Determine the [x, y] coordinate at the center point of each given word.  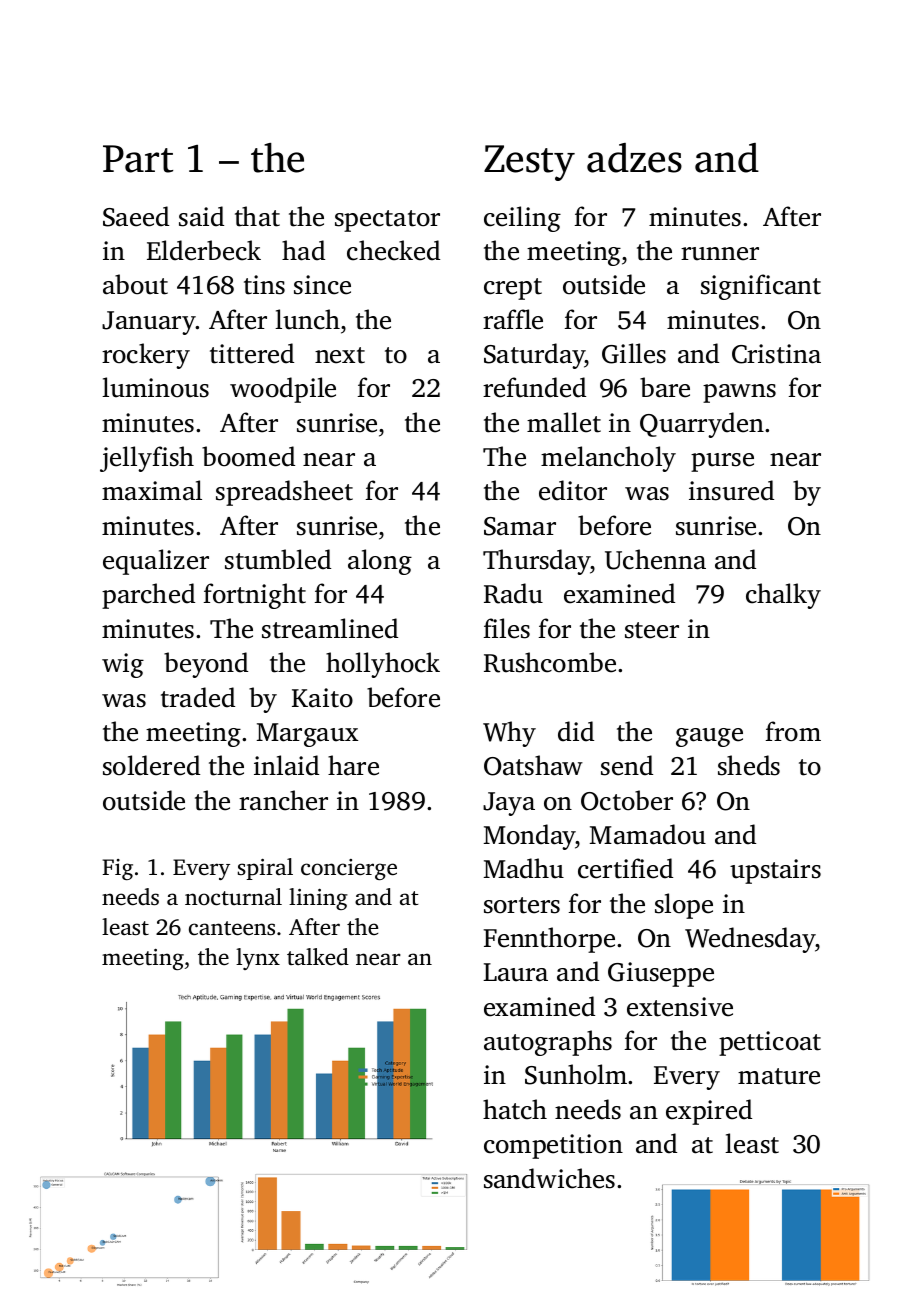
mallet [564, 422]
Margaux [307, 735]
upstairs [775, 871]
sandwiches [549, 1178]
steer [652, 630]
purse [722, 462]
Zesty [529, 163]
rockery [146, 356]
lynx [258, 959]
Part [138, 159]
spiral [265, 869]
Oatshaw [533, 765]
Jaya [509, 804]
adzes [634, 158]
